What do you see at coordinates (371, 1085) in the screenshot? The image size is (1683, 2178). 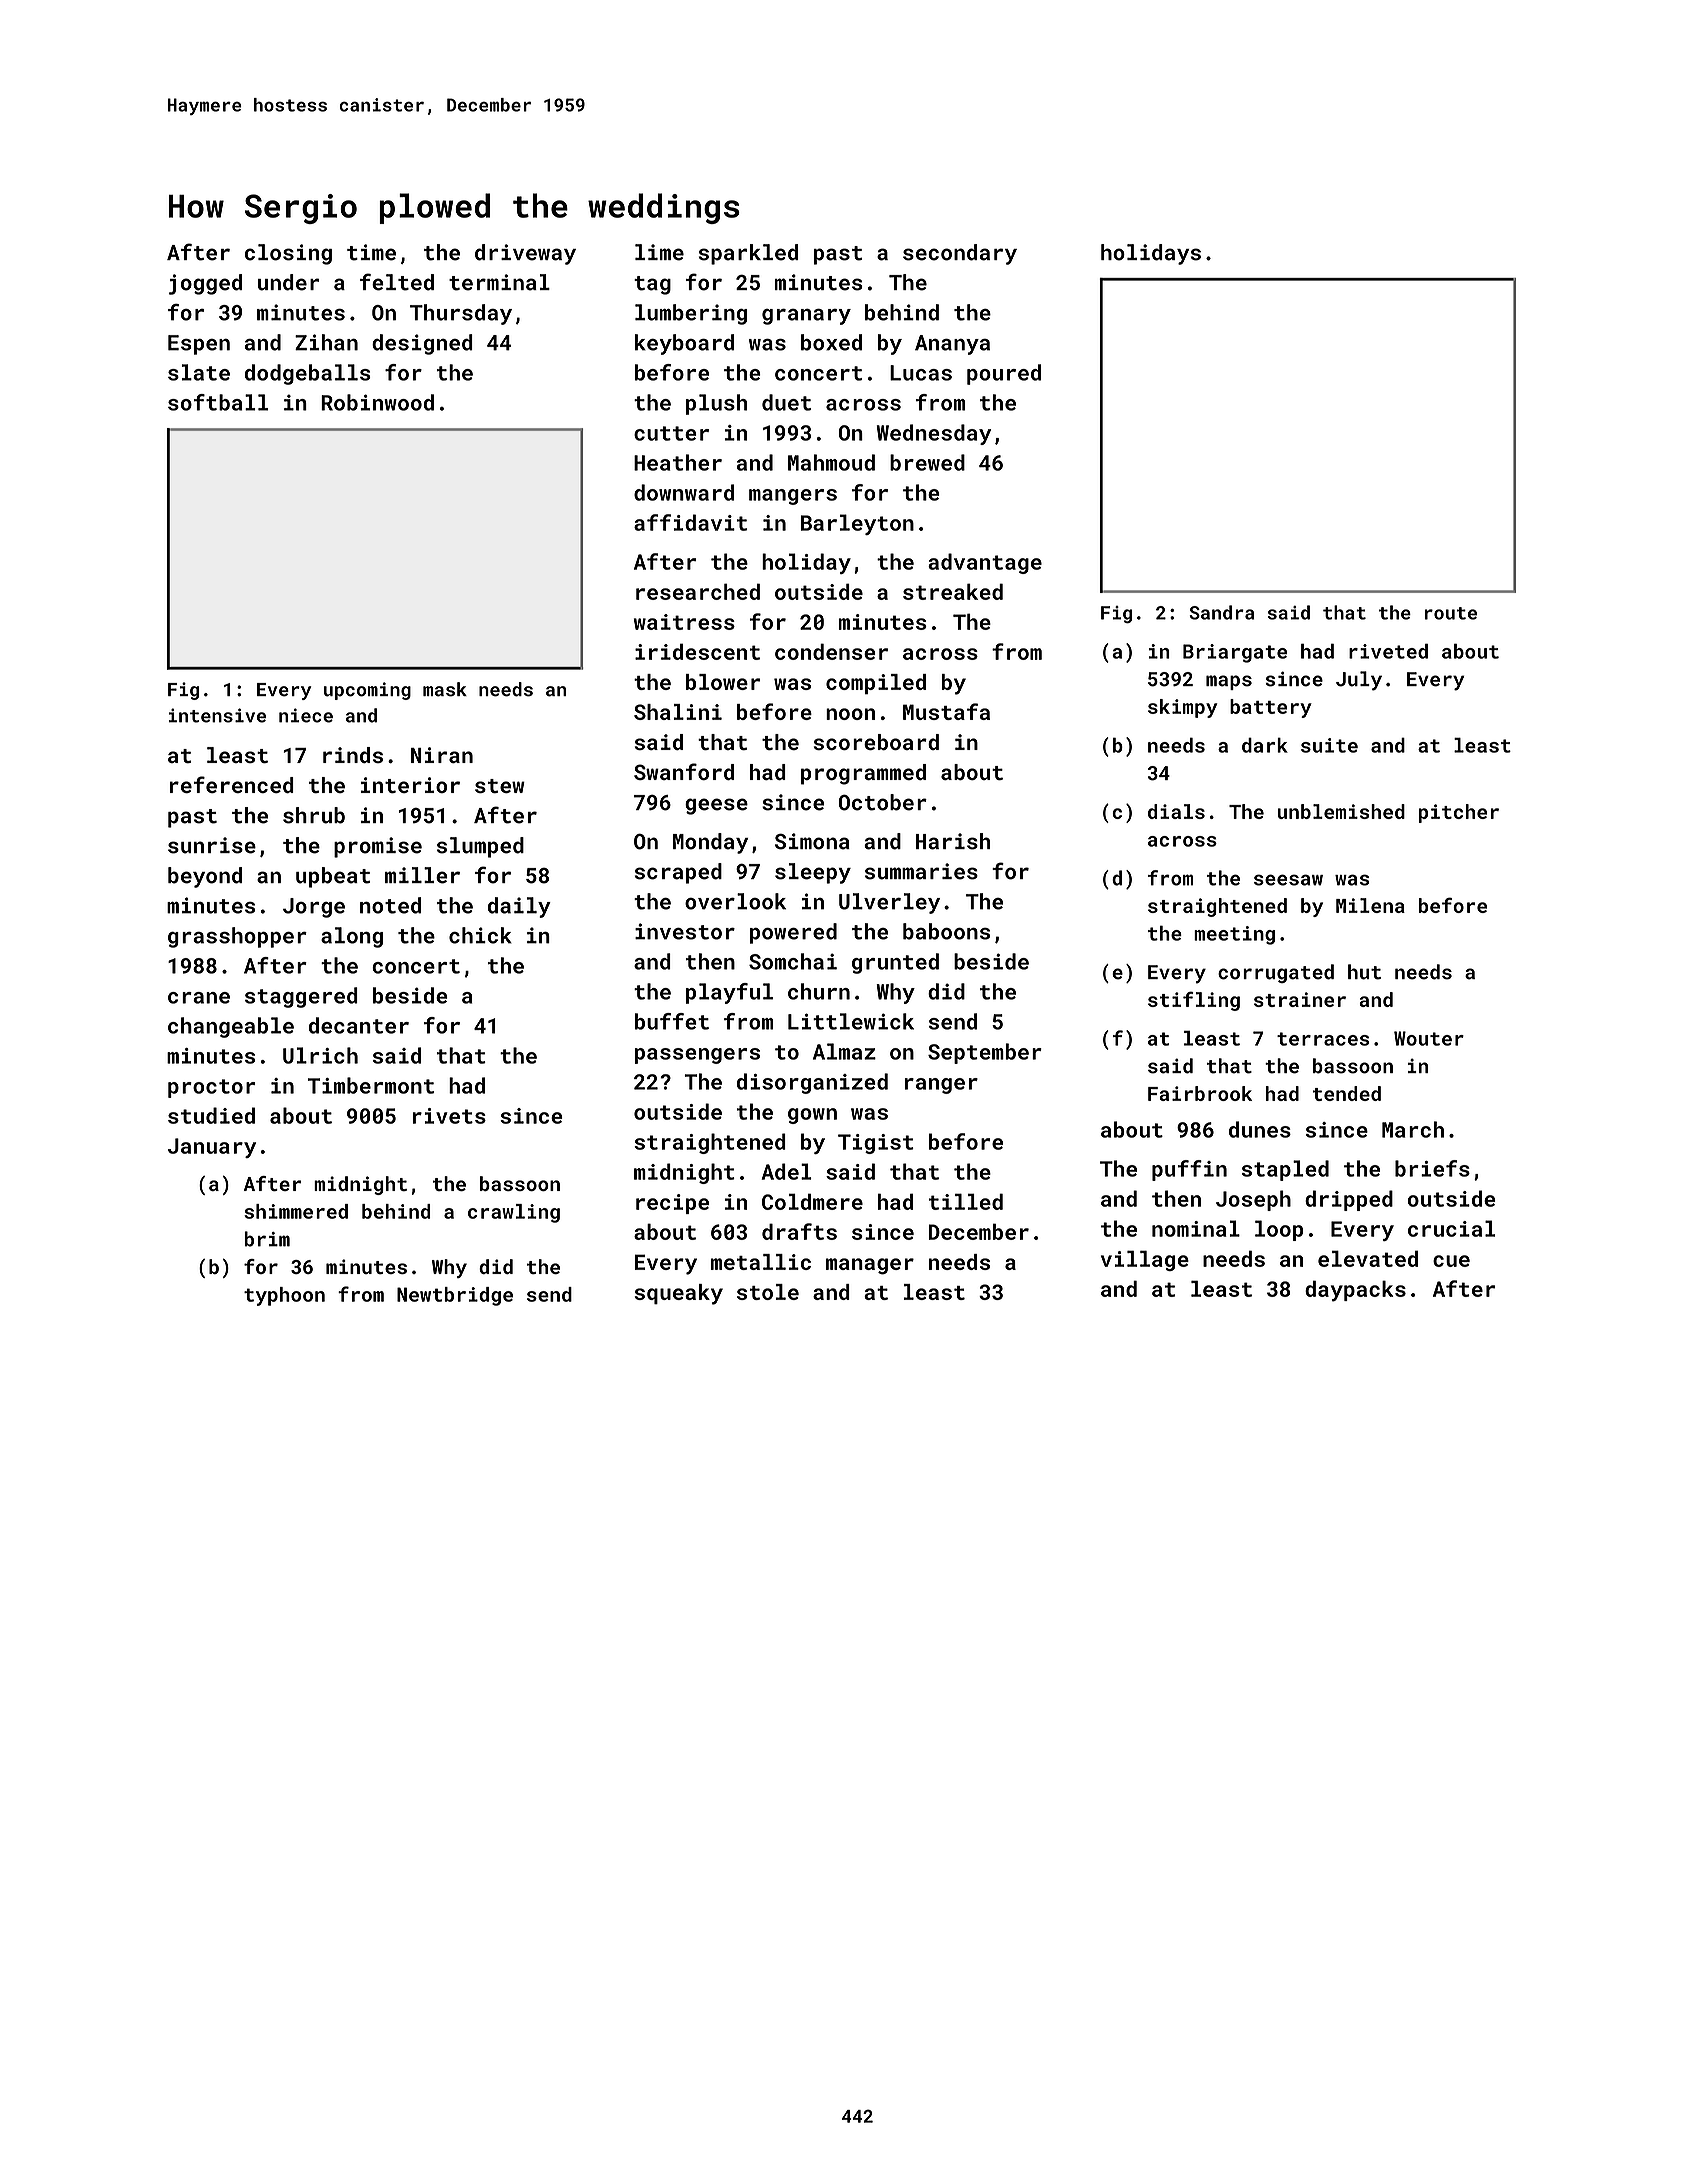 I see `Timbermont` at bounding box center [371, 1085].
